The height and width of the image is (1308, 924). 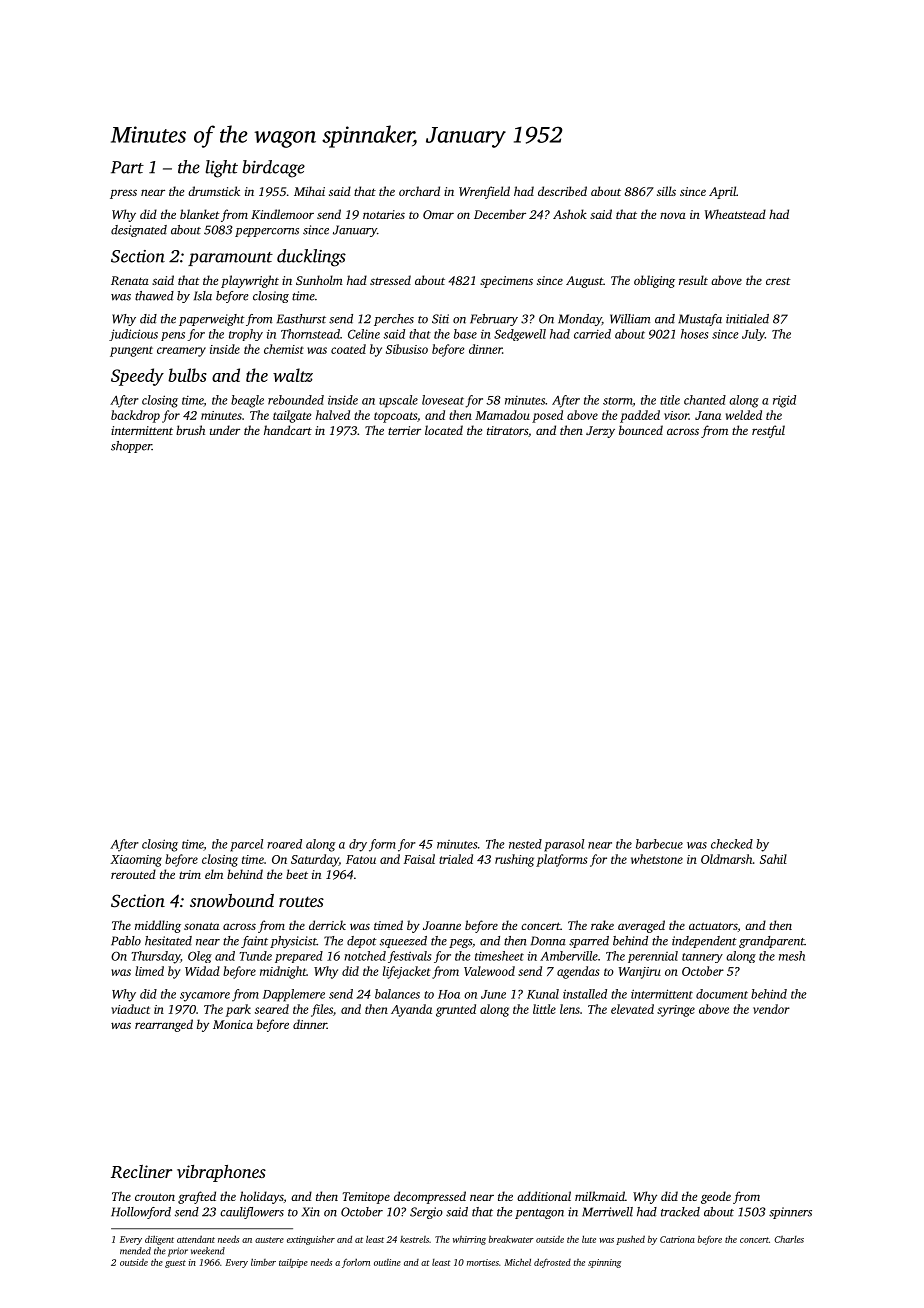 I want to click on bounced, so click(x=641, y=430).
